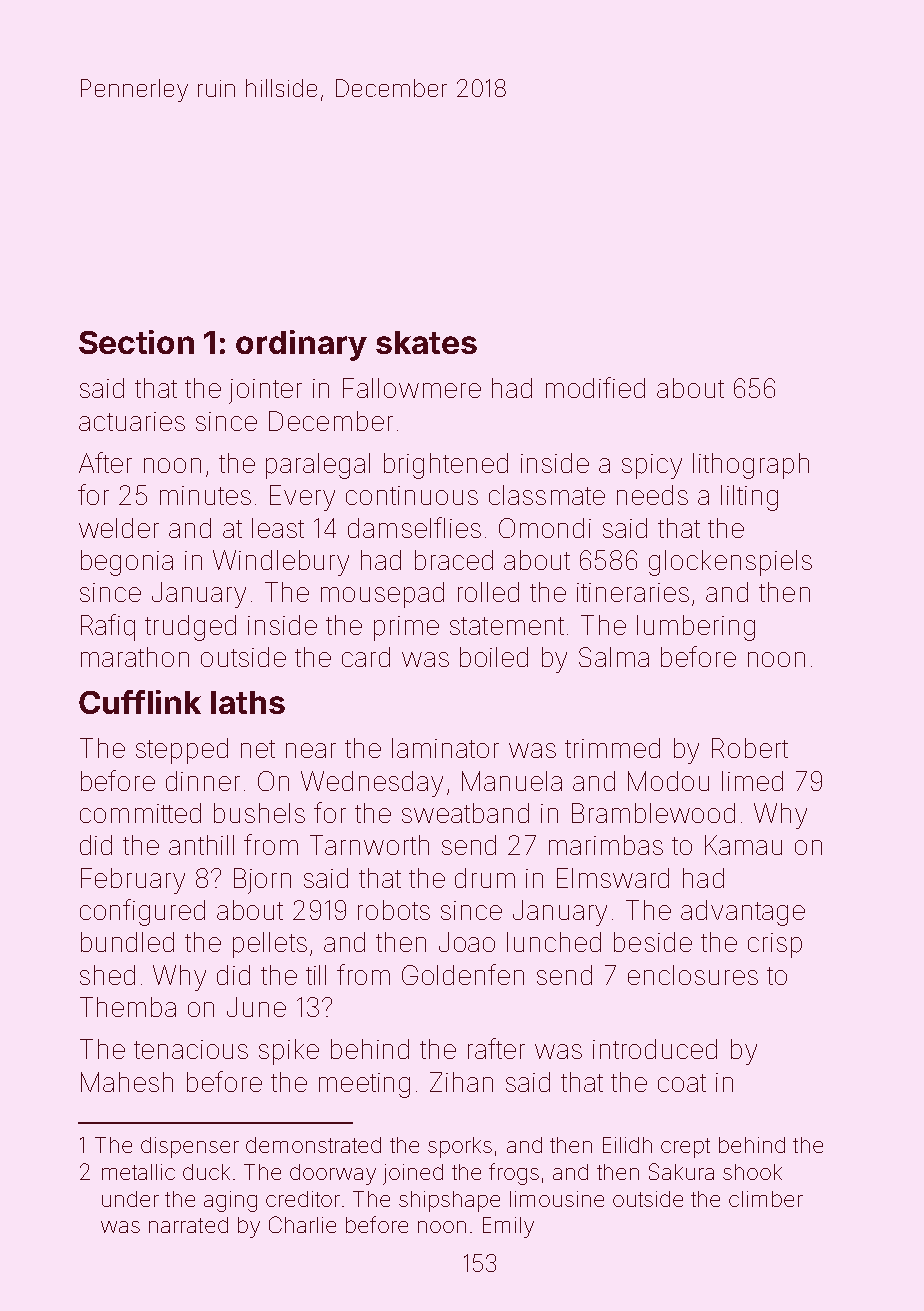  What do you see at coordinates (445, 748) in the screenshot?
I see `laminator` at bounding box center [445, 748].
